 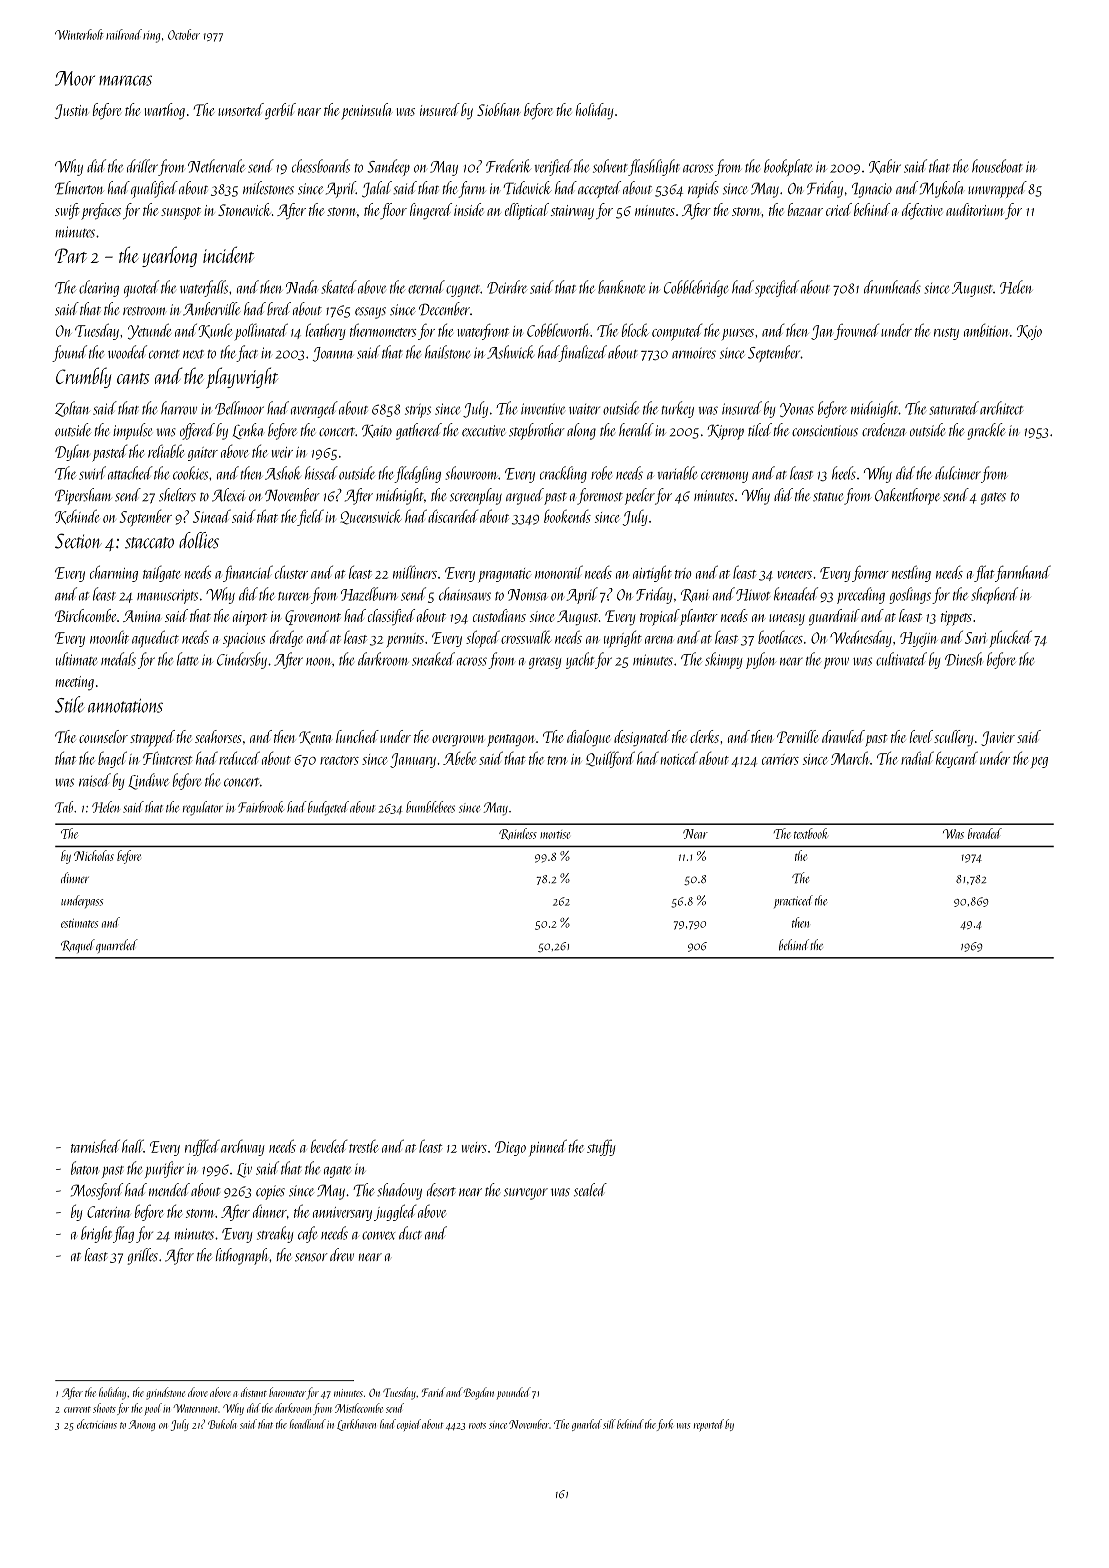 I want to click on sensor, so click(x=311, y=1257).
